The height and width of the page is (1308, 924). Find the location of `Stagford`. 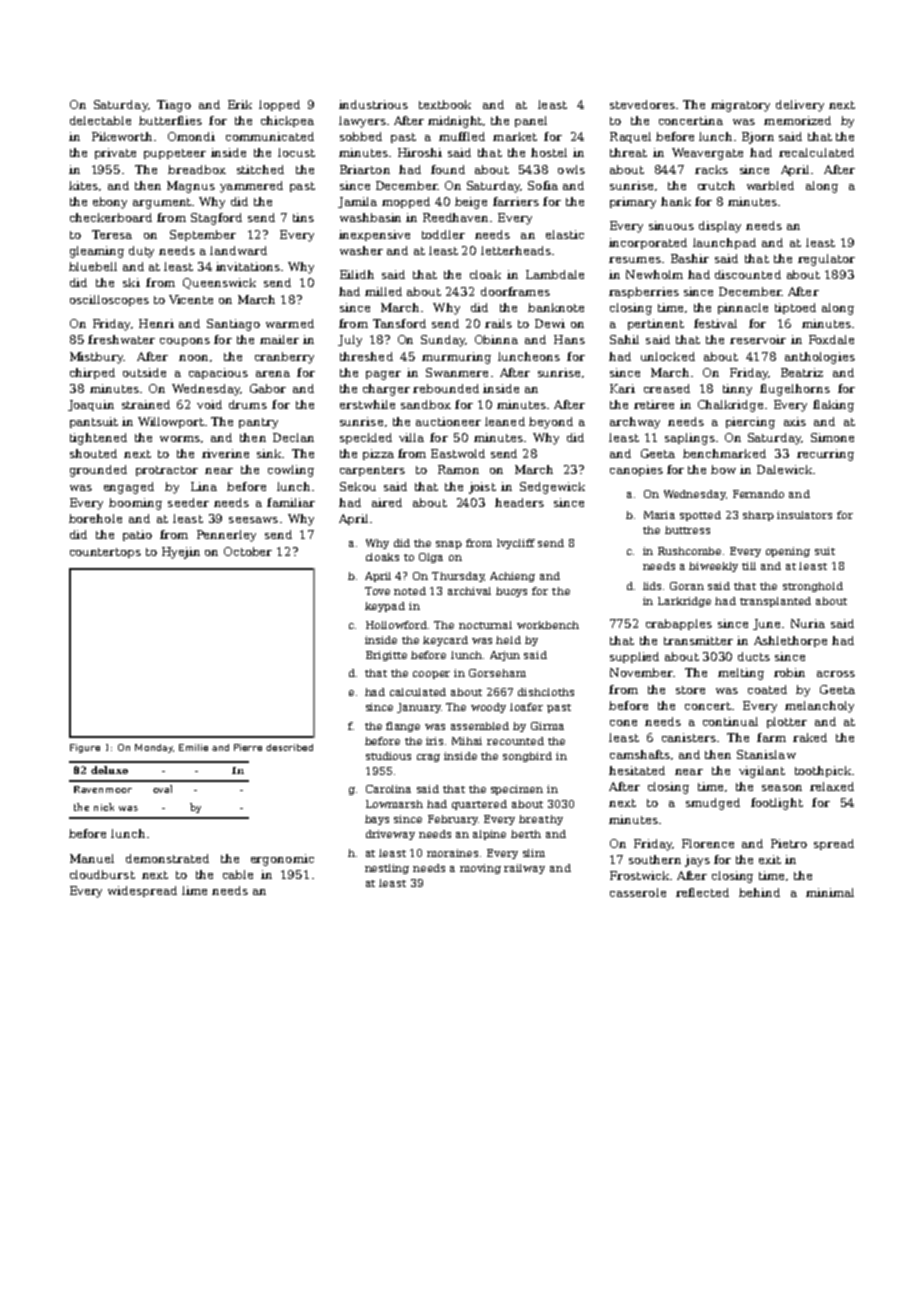

Stagford is located at coordinates (216, 219).
